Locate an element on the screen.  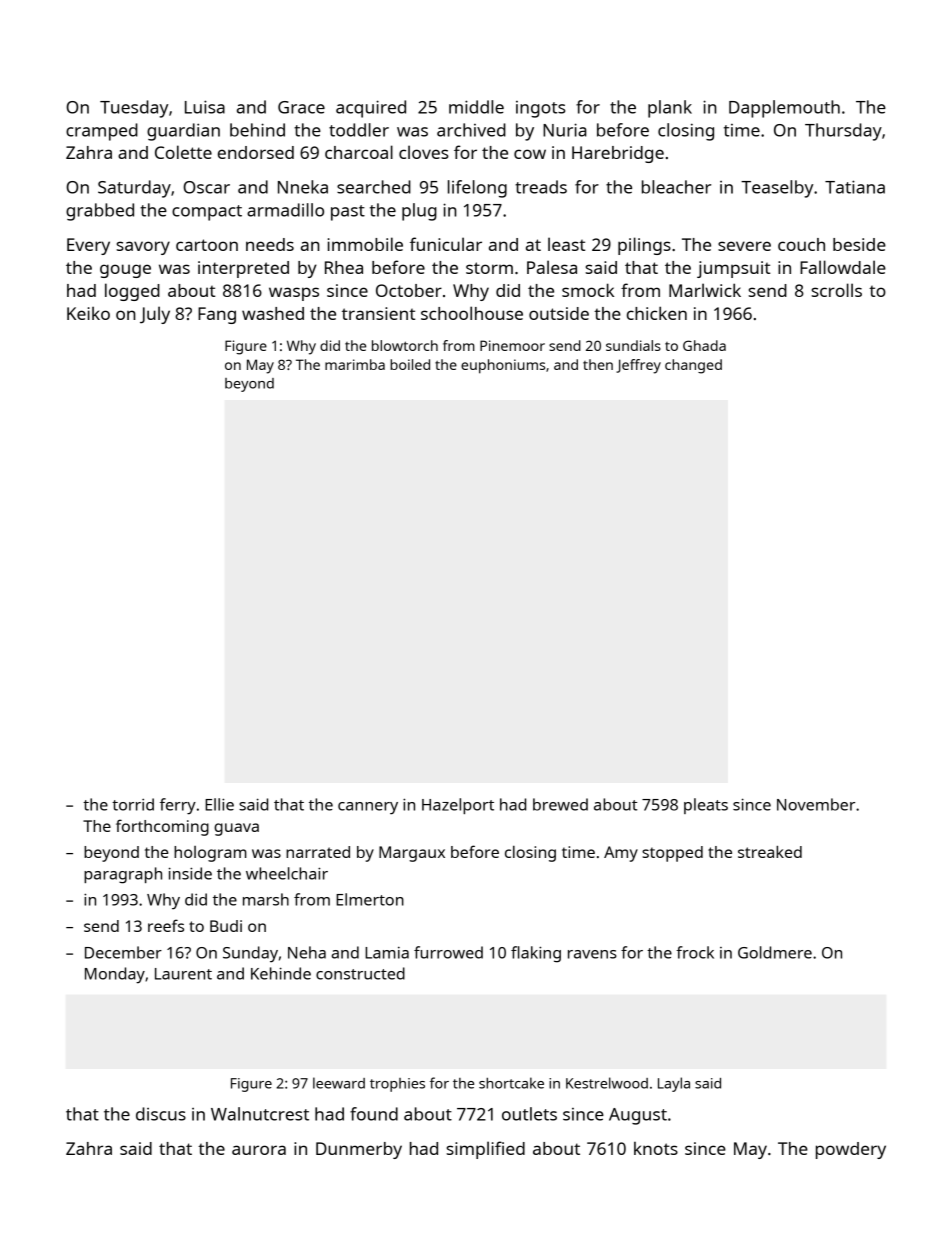
Tatiana is located at coordinates (855, 187).
